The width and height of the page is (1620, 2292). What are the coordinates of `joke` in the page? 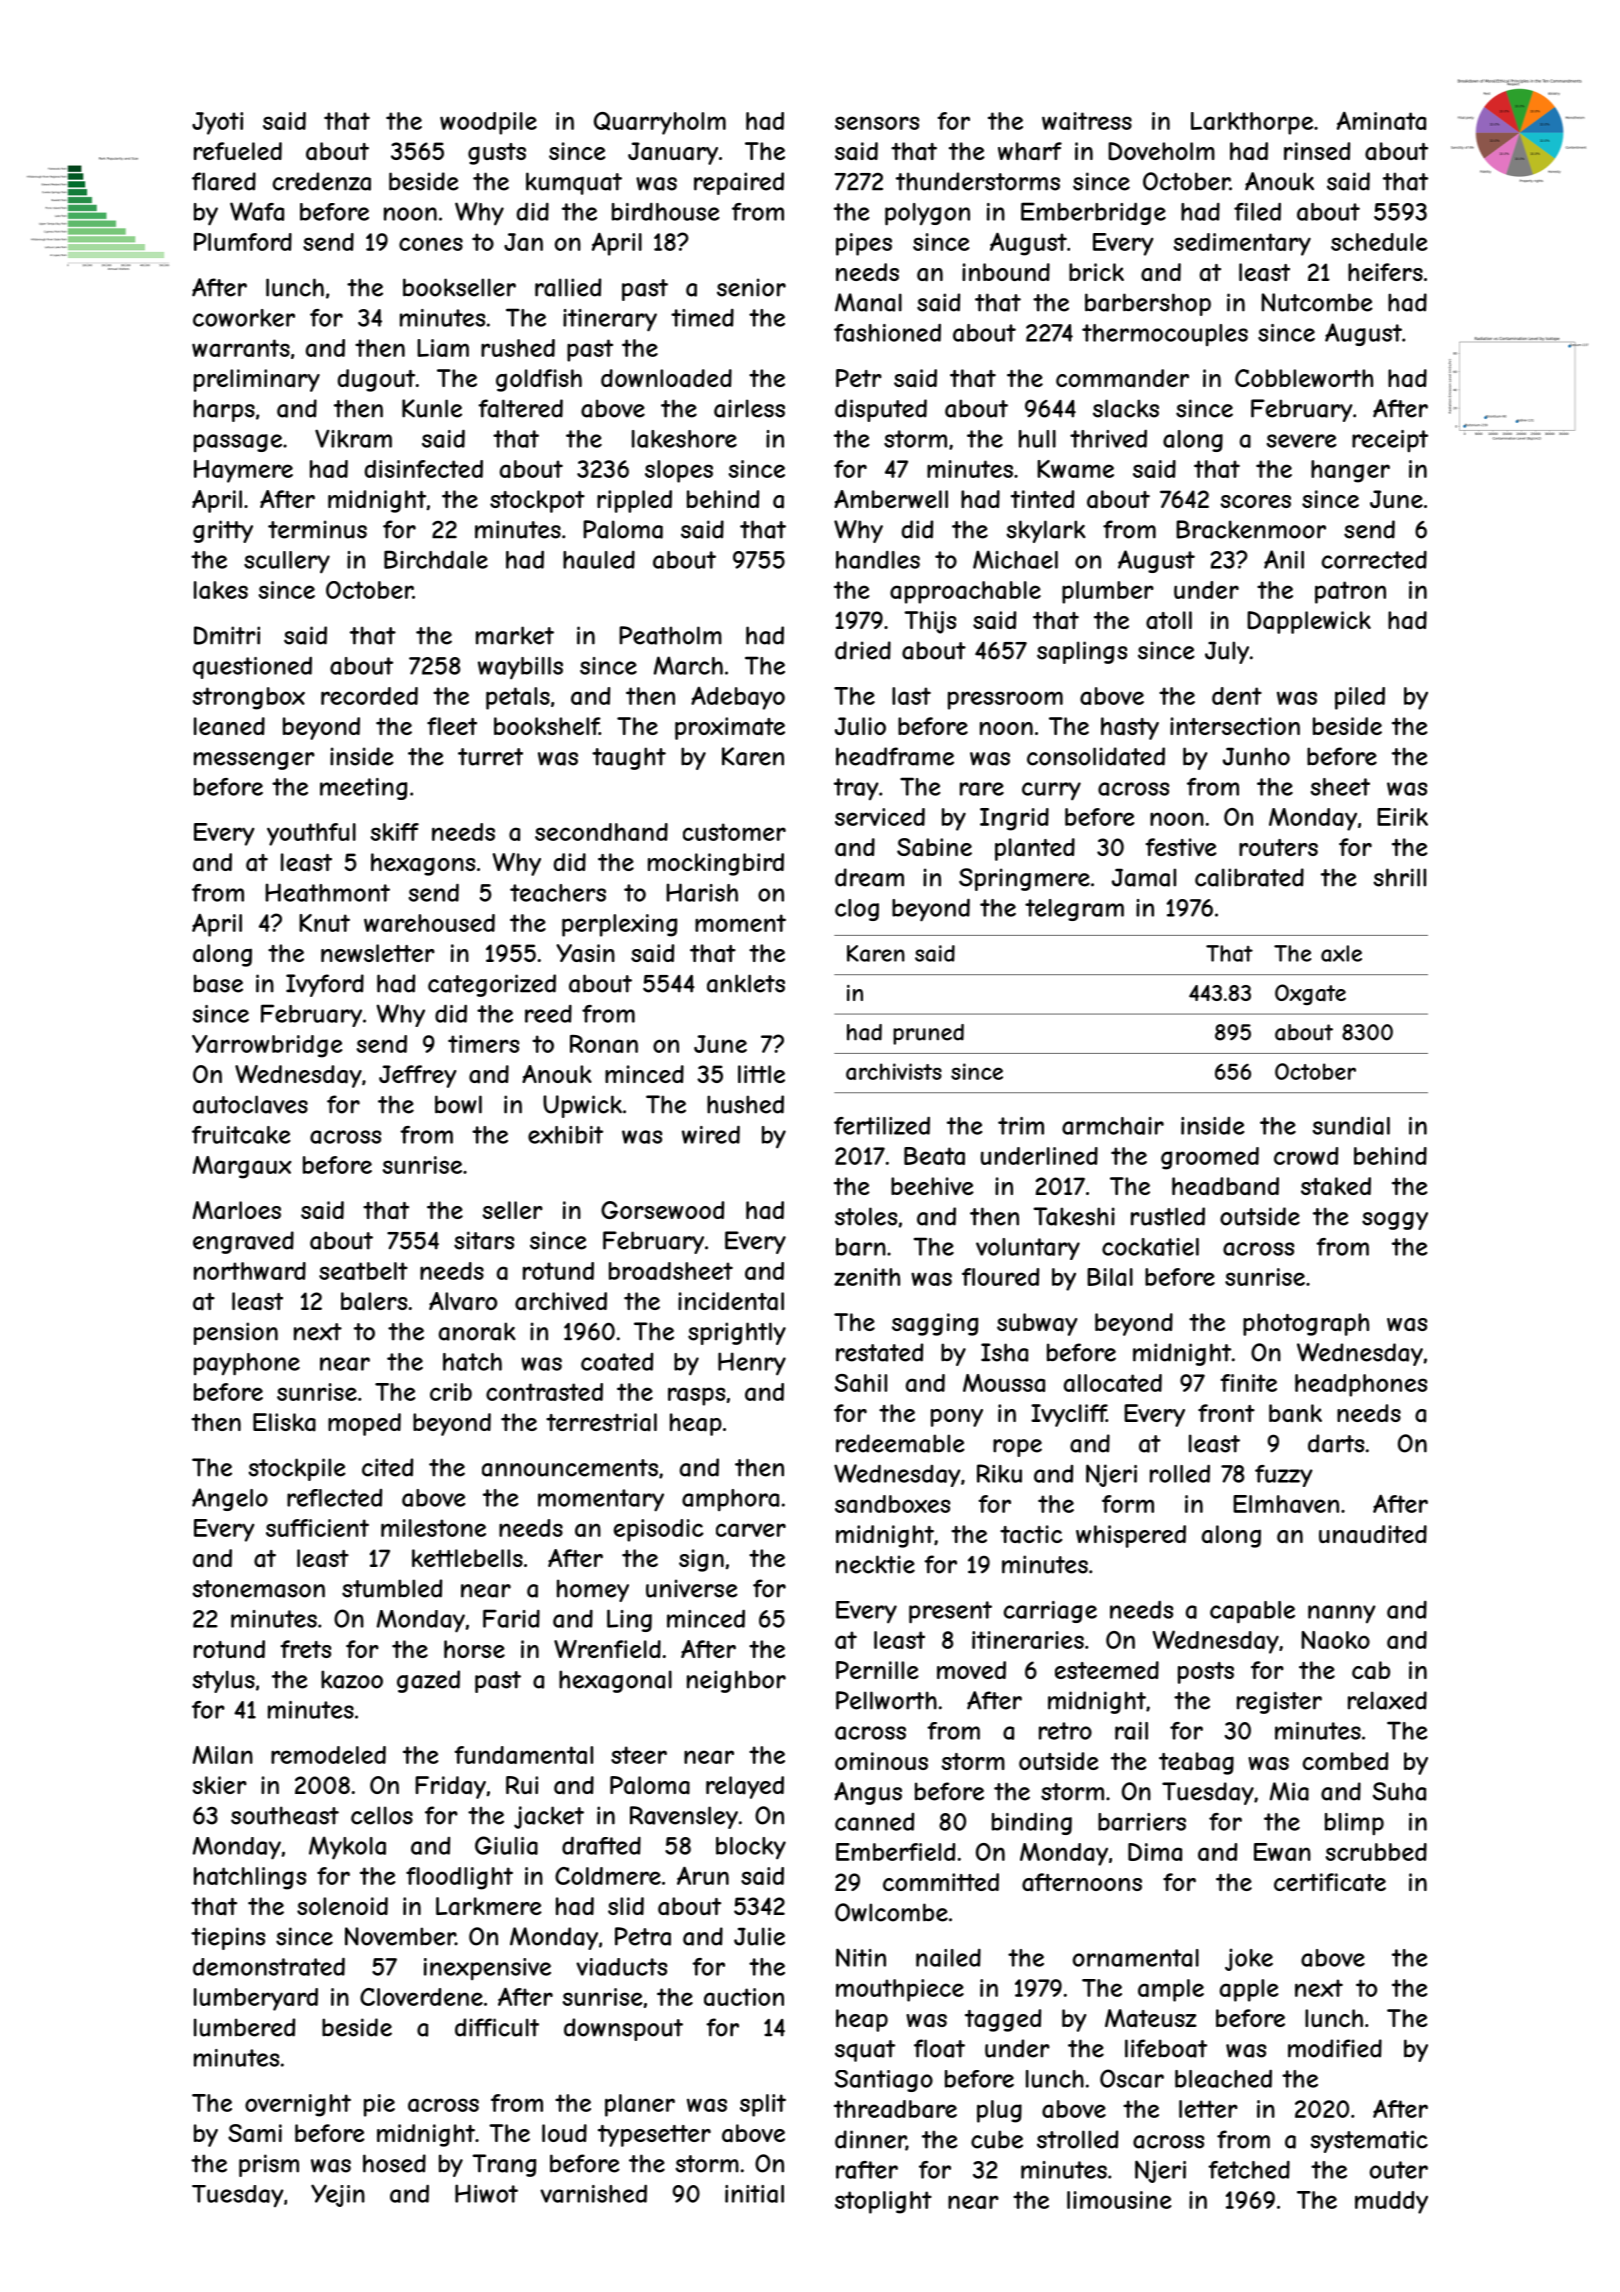 It's located at (1249, 1959).
